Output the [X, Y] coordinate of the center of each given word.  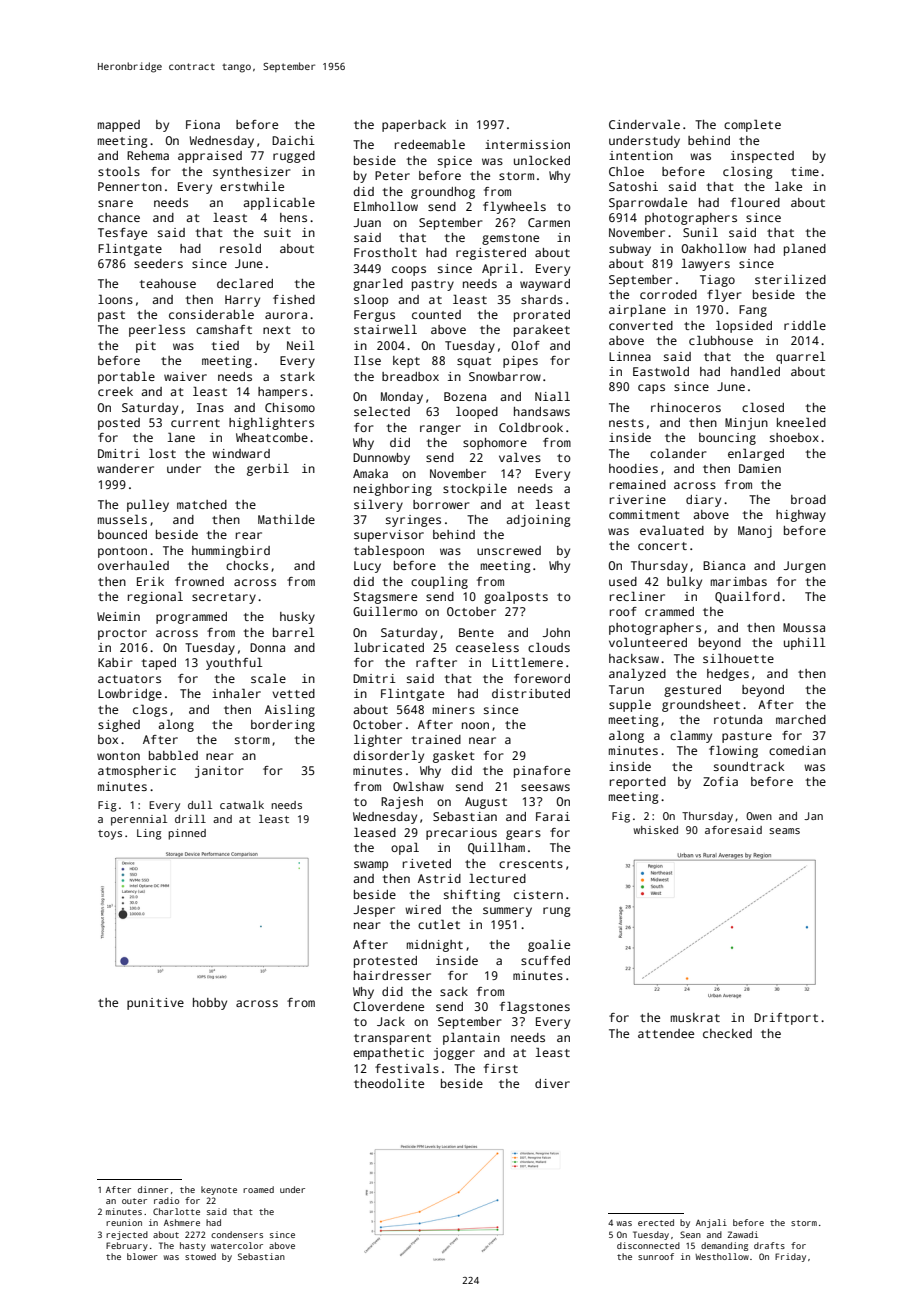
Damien [760, 468]
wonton [118, 756]
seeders [158, 263]
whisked [656, 830]
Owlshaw [418, 786]
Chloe [626, 171]
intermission [527, 144]
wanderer [125, 468]
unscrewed [509, 550]
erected [656, 1222]
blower [142, 1256]
